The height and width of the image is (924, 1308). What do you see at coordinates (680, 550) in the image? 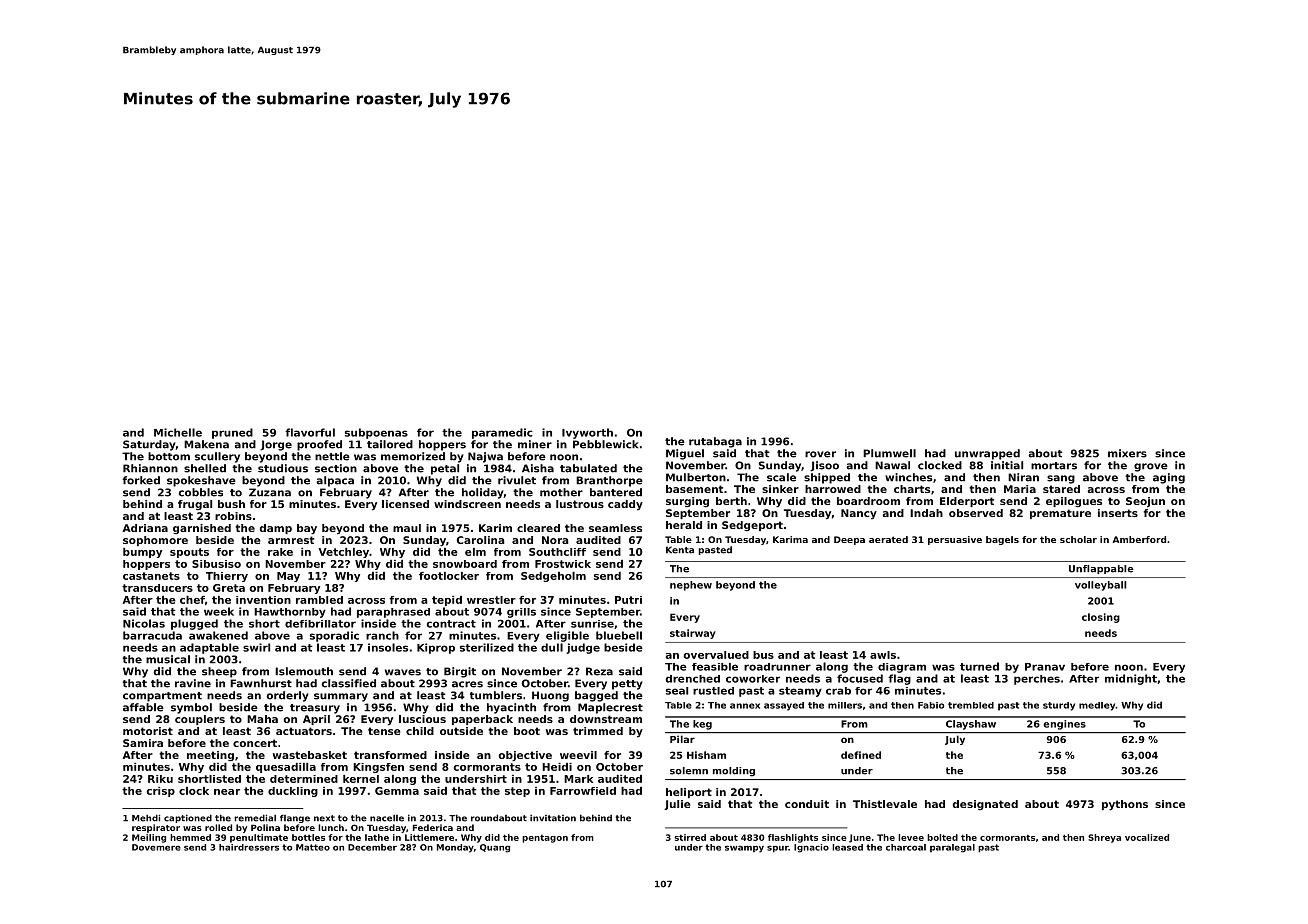
I see `Kenta` at bounding box center [680, 550].
